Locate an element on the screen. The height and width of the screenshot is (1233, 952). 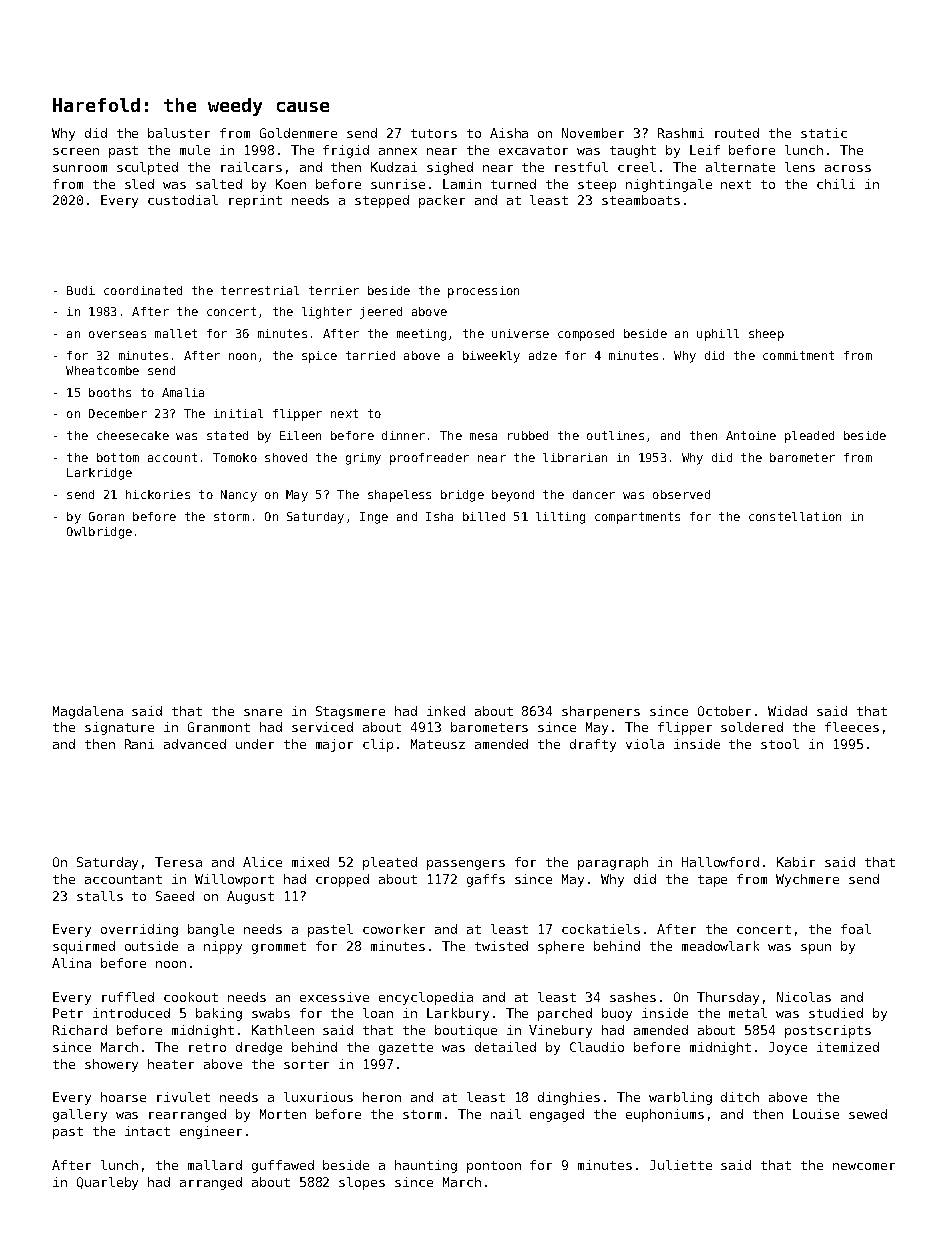
Nancy is located at coordinates (239, 496).
